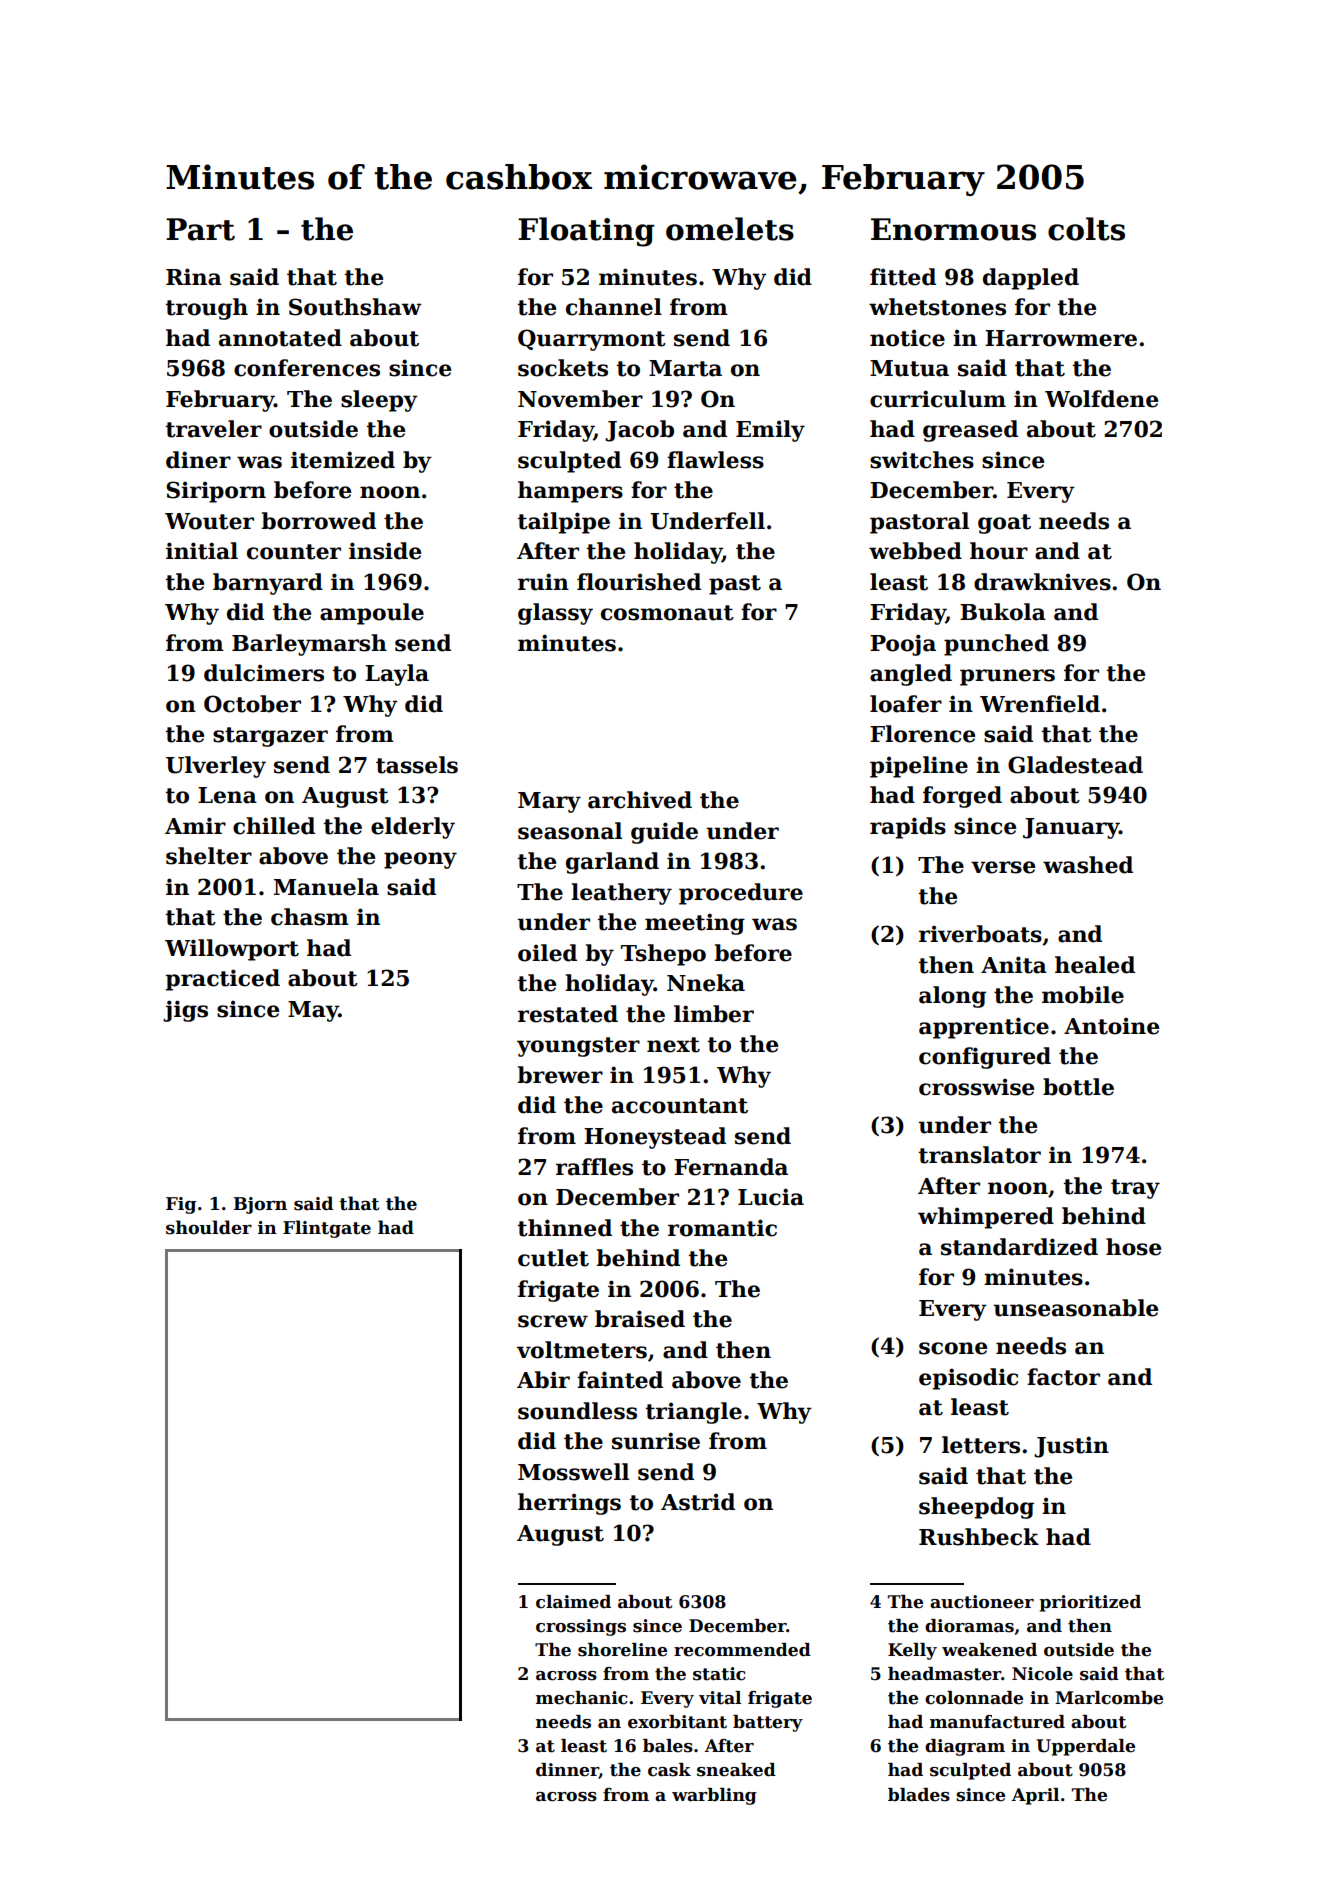 The image size is (1331, 1882). Describe the element at coordinates (200, 229) in the screenshot. I see `Part` at that location.
